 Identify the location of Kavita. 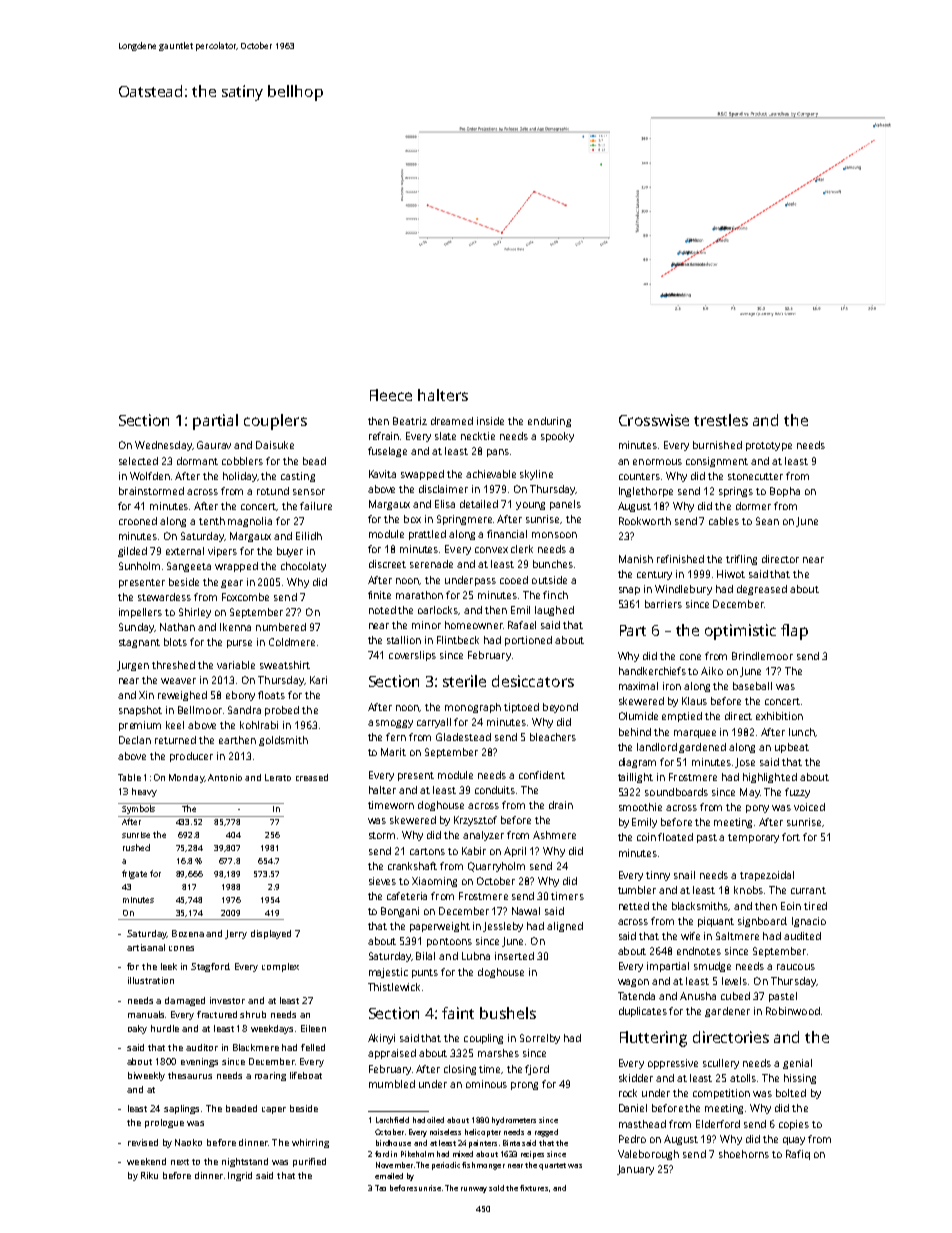
(382, 474).
